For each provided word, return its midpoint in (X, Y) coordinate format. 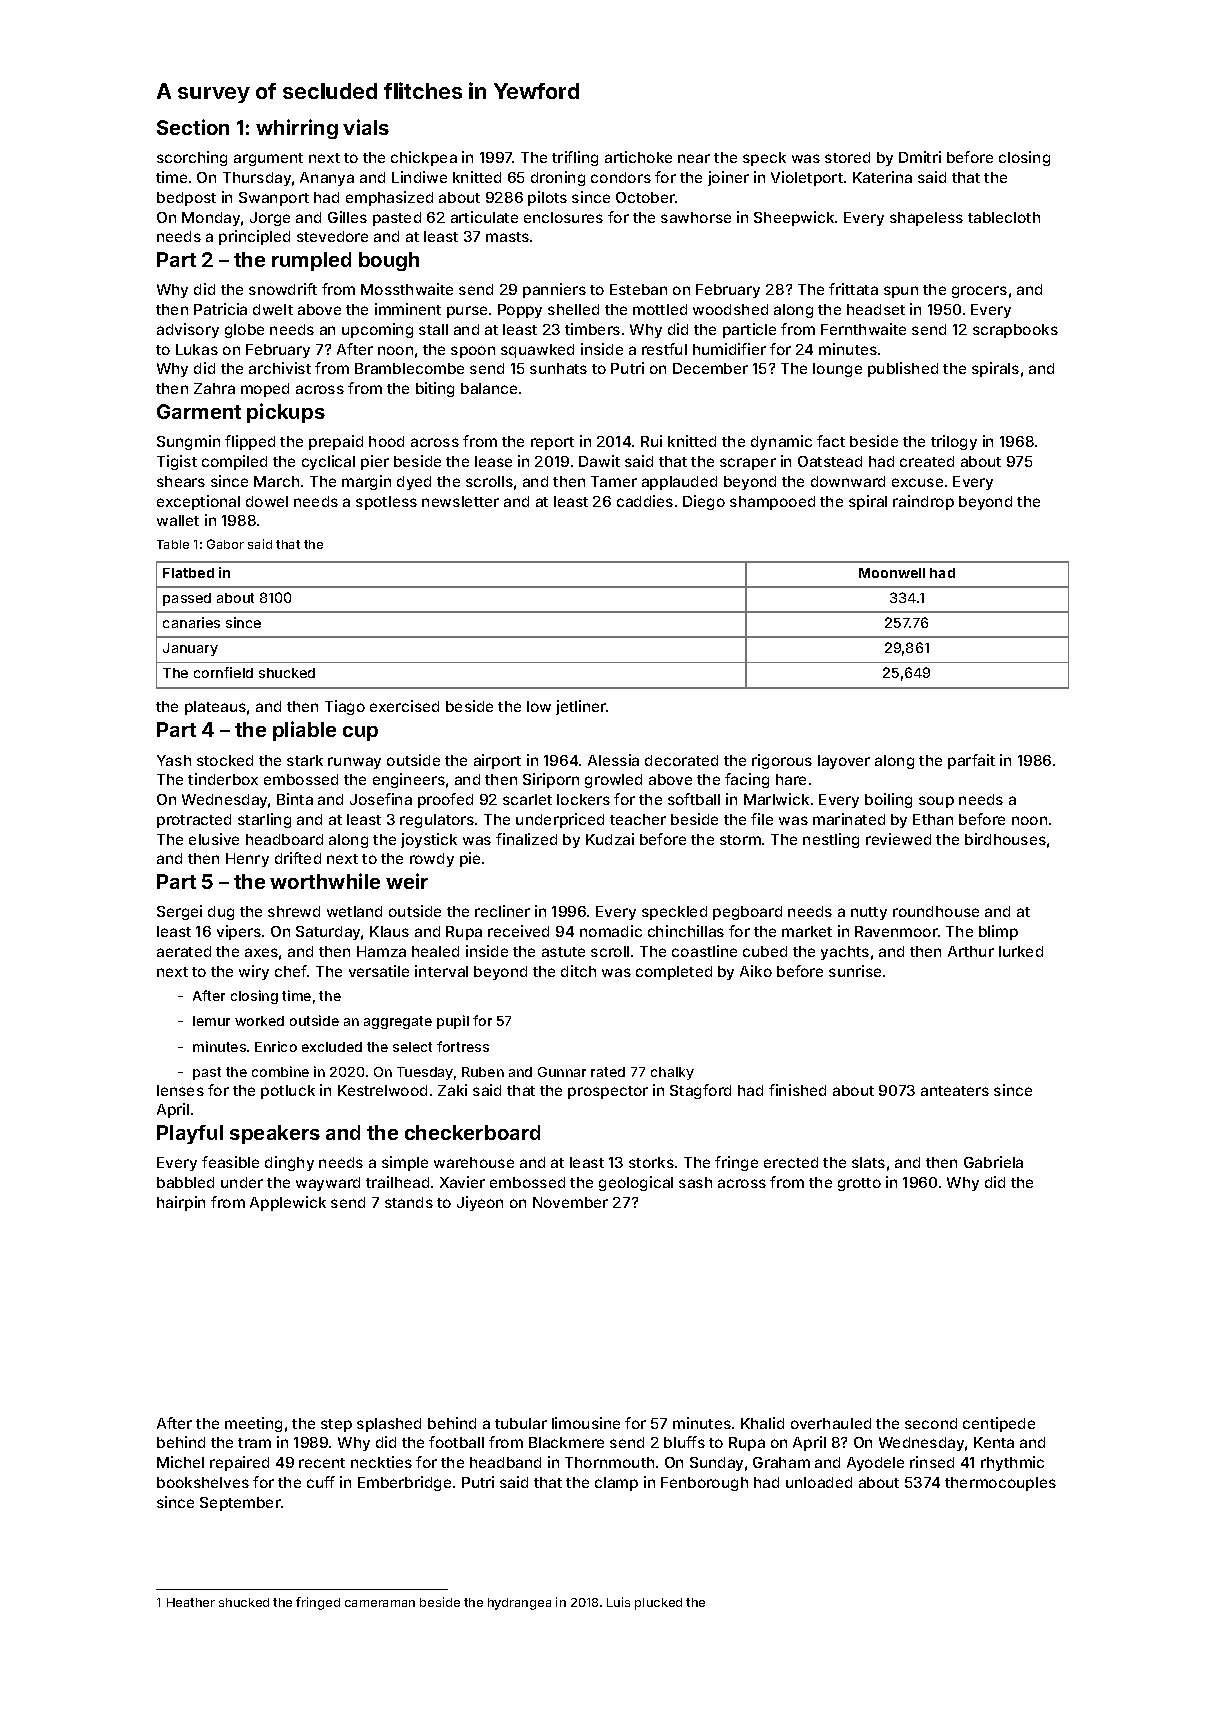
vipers (239, 932)
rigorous (782, 761)
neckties (381, 1462)
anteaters (955, 1091)
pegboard (747, 913)
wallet (178, 520)
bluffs (684, 1442)
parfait (971, 761)
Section (193, 127)
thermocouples (1000, 1484)
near (694, 158)
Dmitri (920, 157)
